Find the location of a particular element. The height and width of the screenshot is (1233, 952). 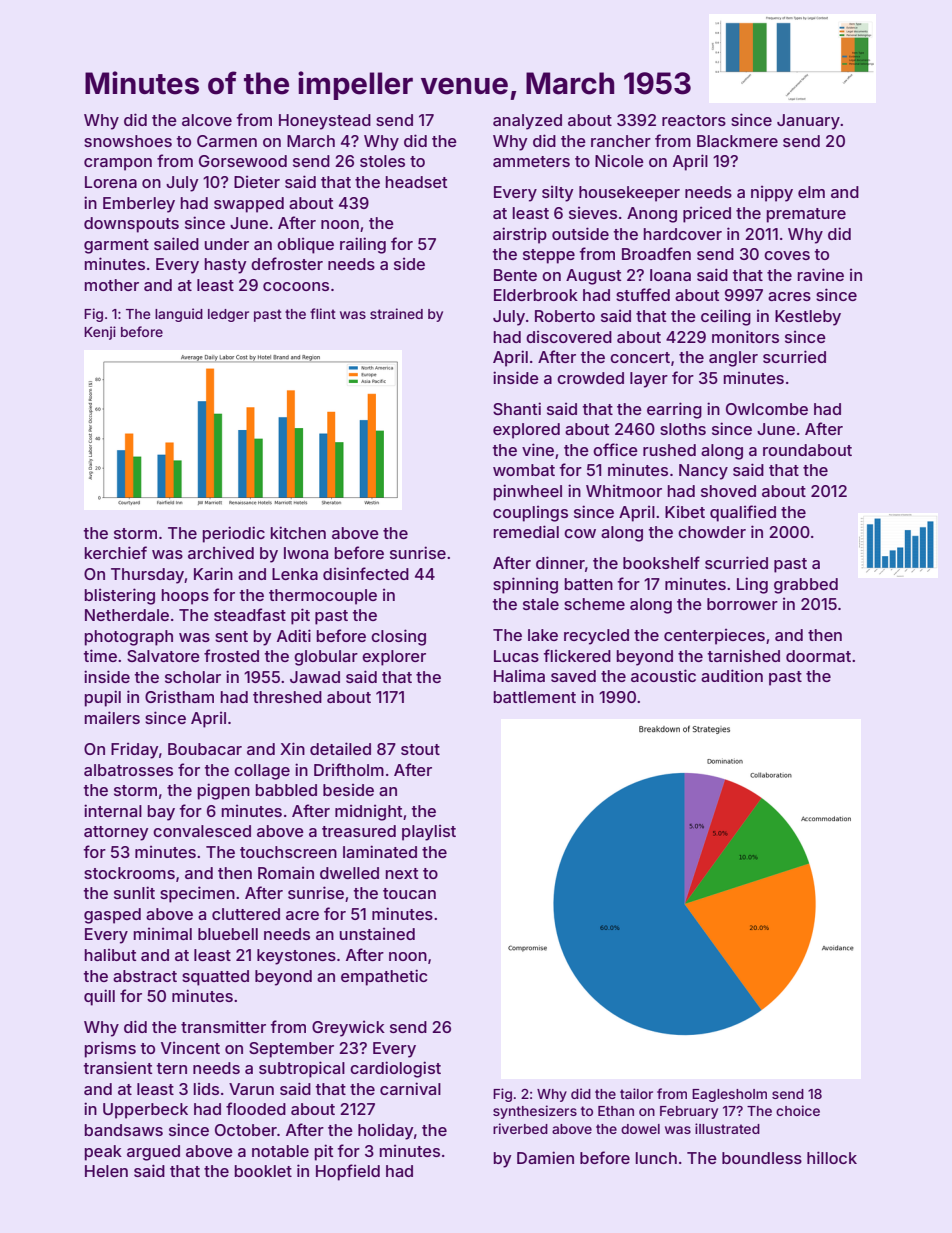

acoustic is located at coordinates (663, 675).
